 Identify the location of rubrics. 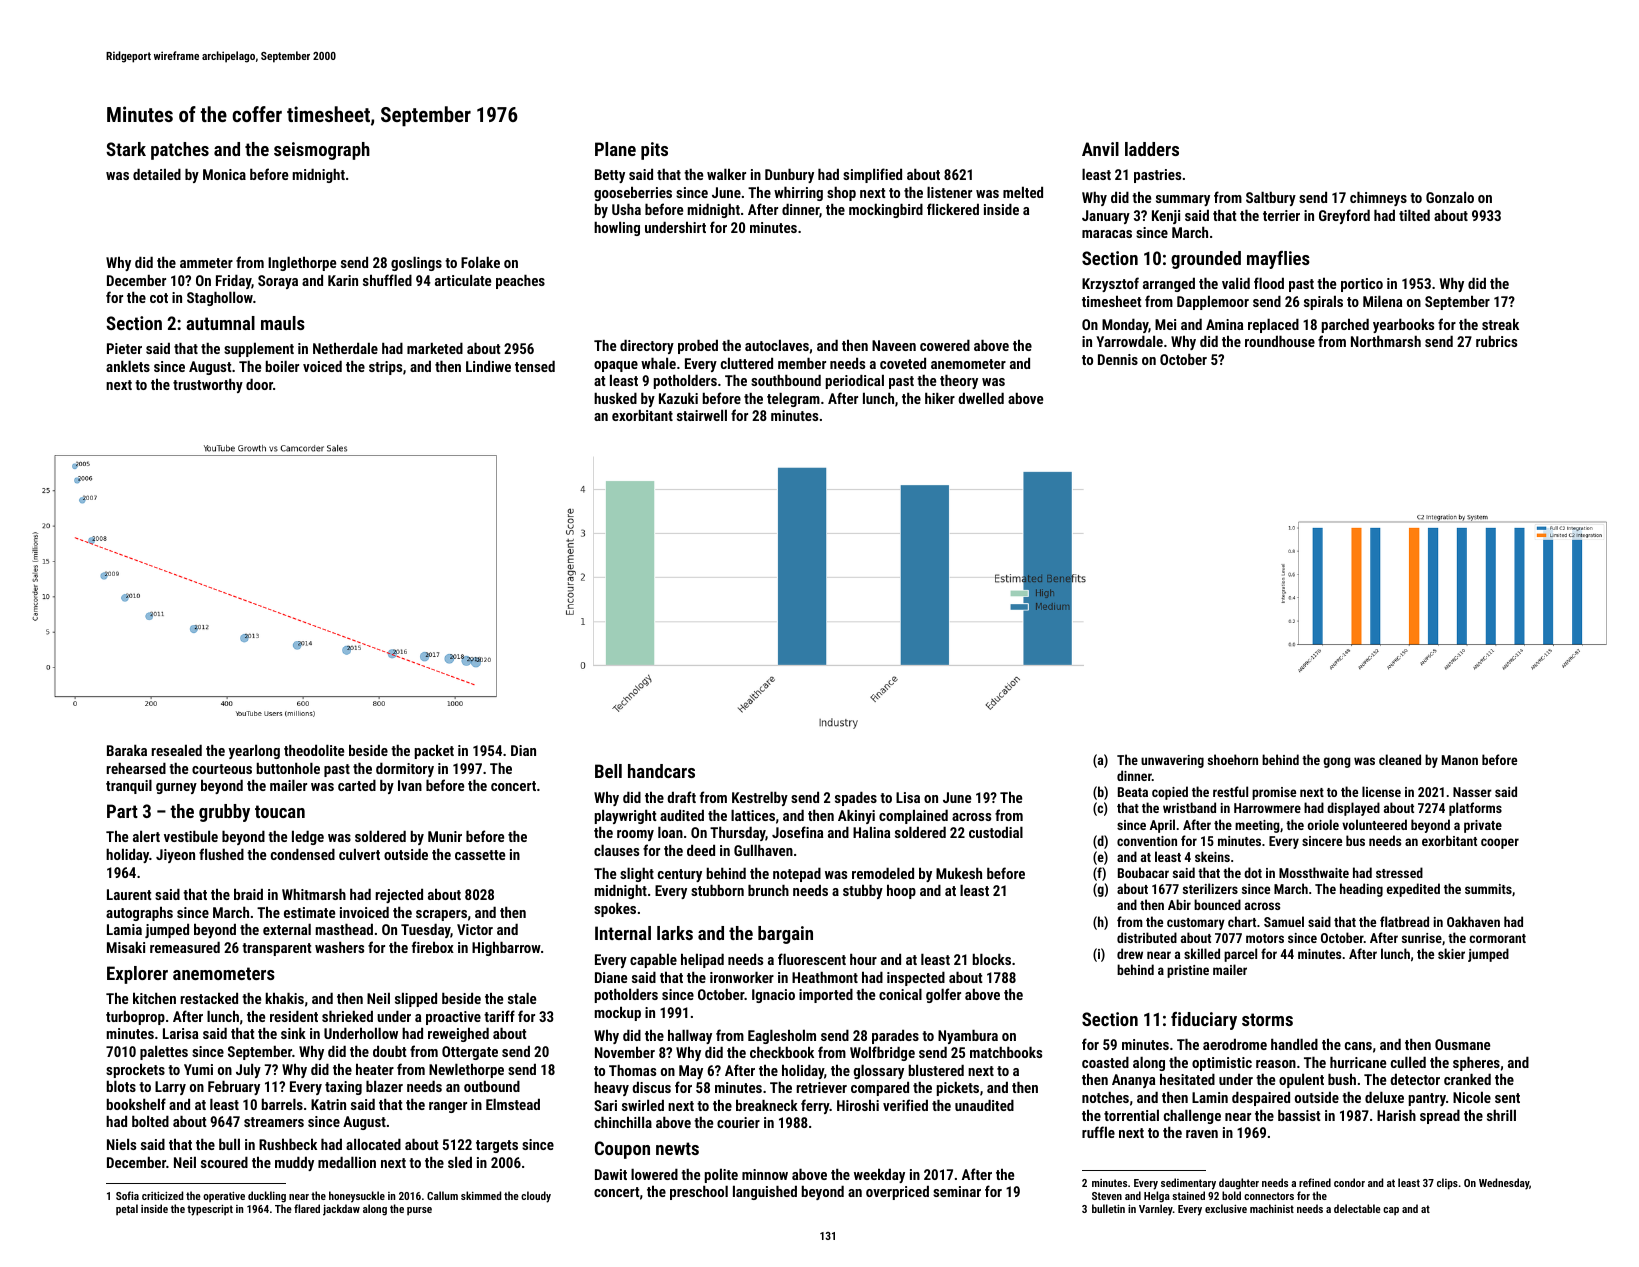
(1496, 341).
